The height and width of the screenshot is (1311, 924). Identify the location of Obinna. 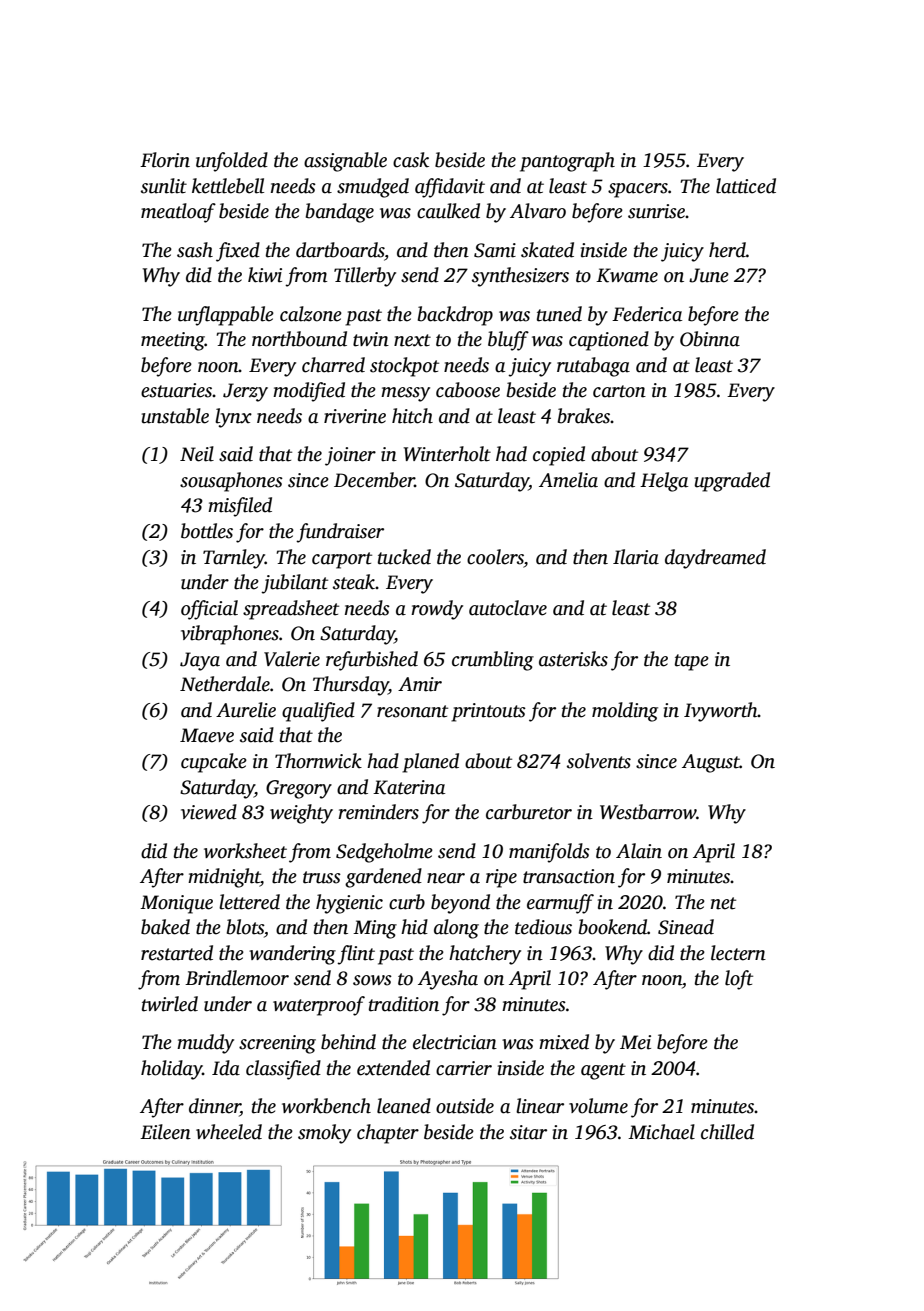
(710, 339).
